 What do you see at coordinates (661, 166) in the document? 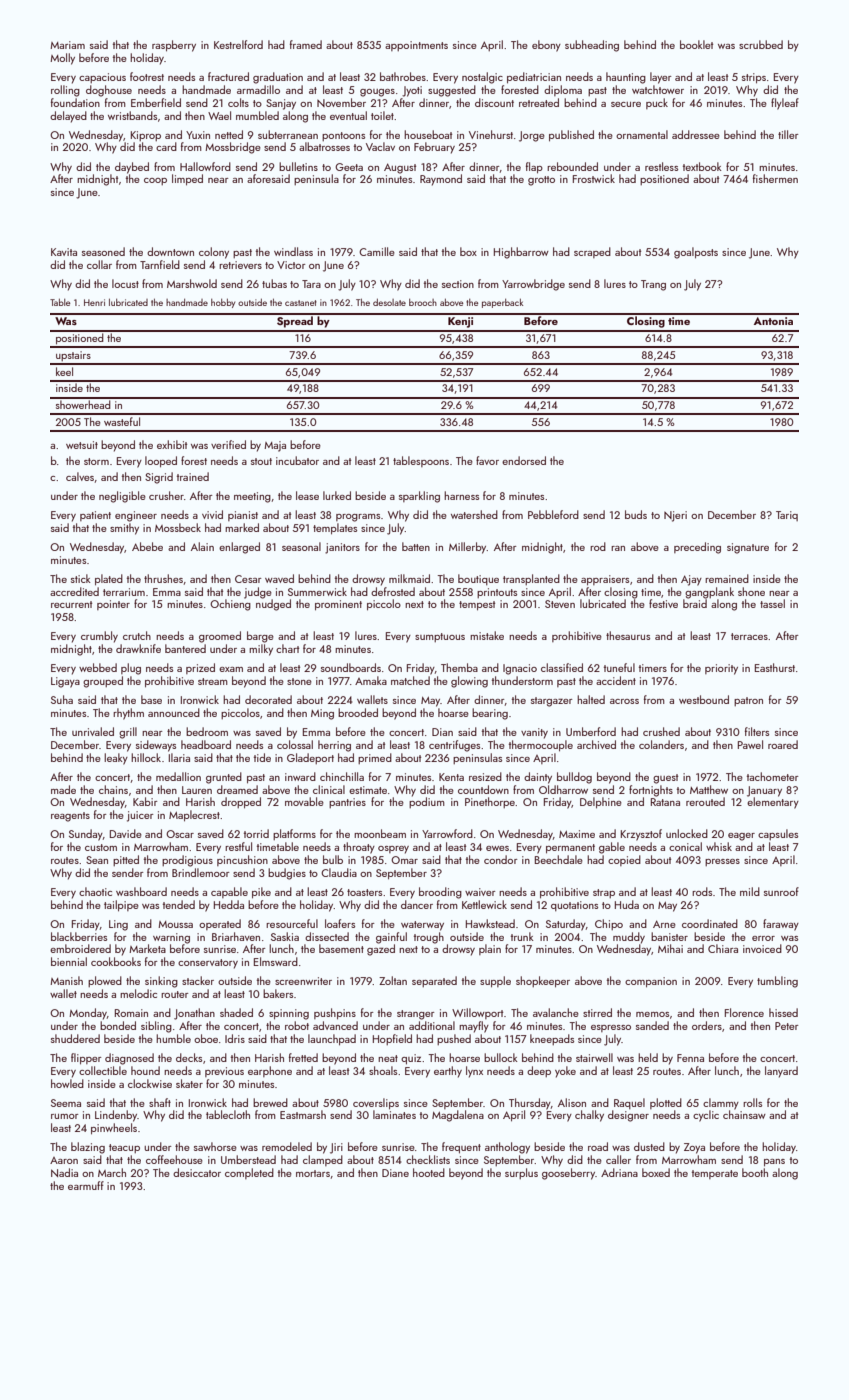
I see `restless` at bounding box center [661, 166].
